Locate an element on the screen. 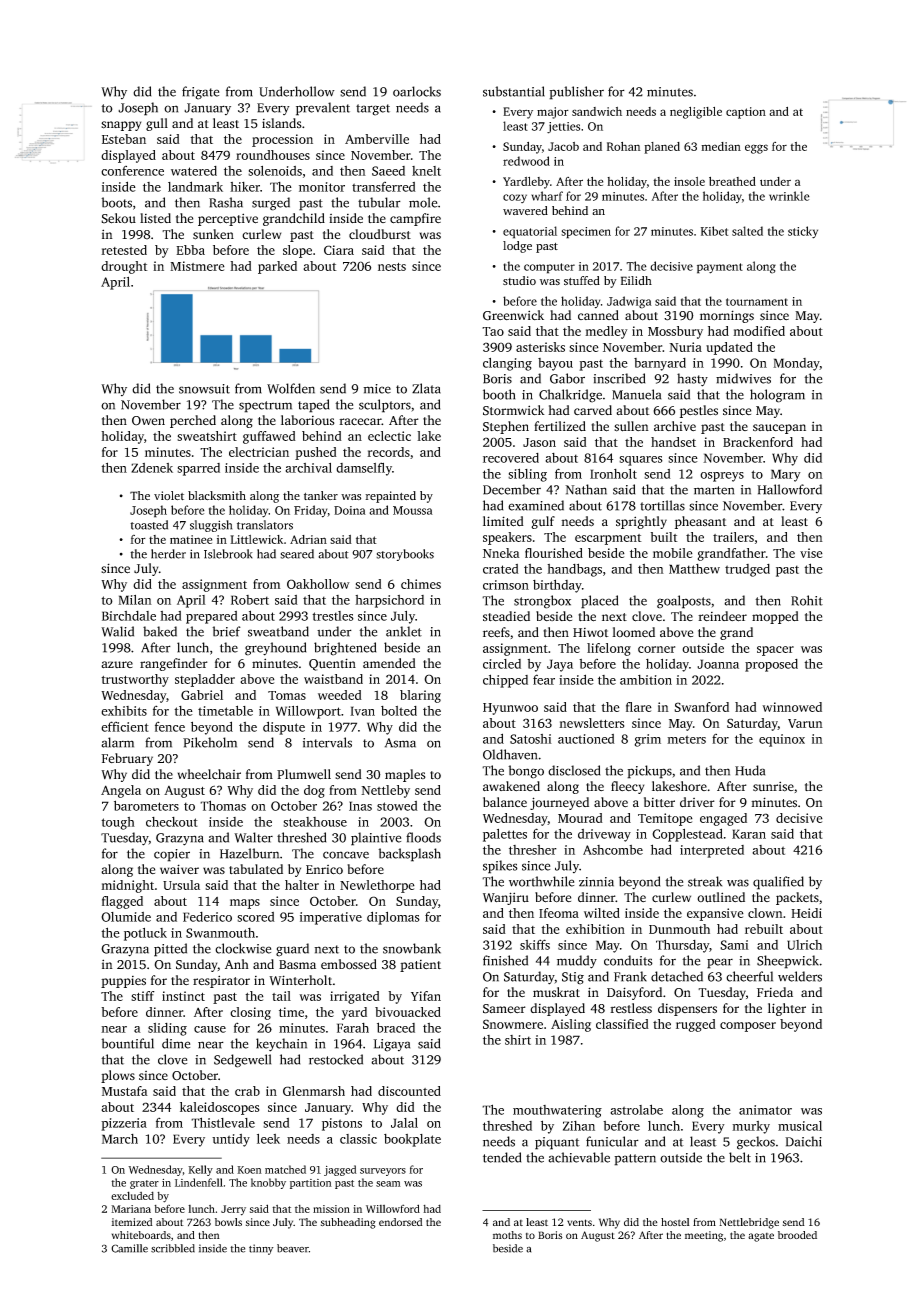 This screenshot has height=1308, width=924. retested is located at coordinates (124, 250).
